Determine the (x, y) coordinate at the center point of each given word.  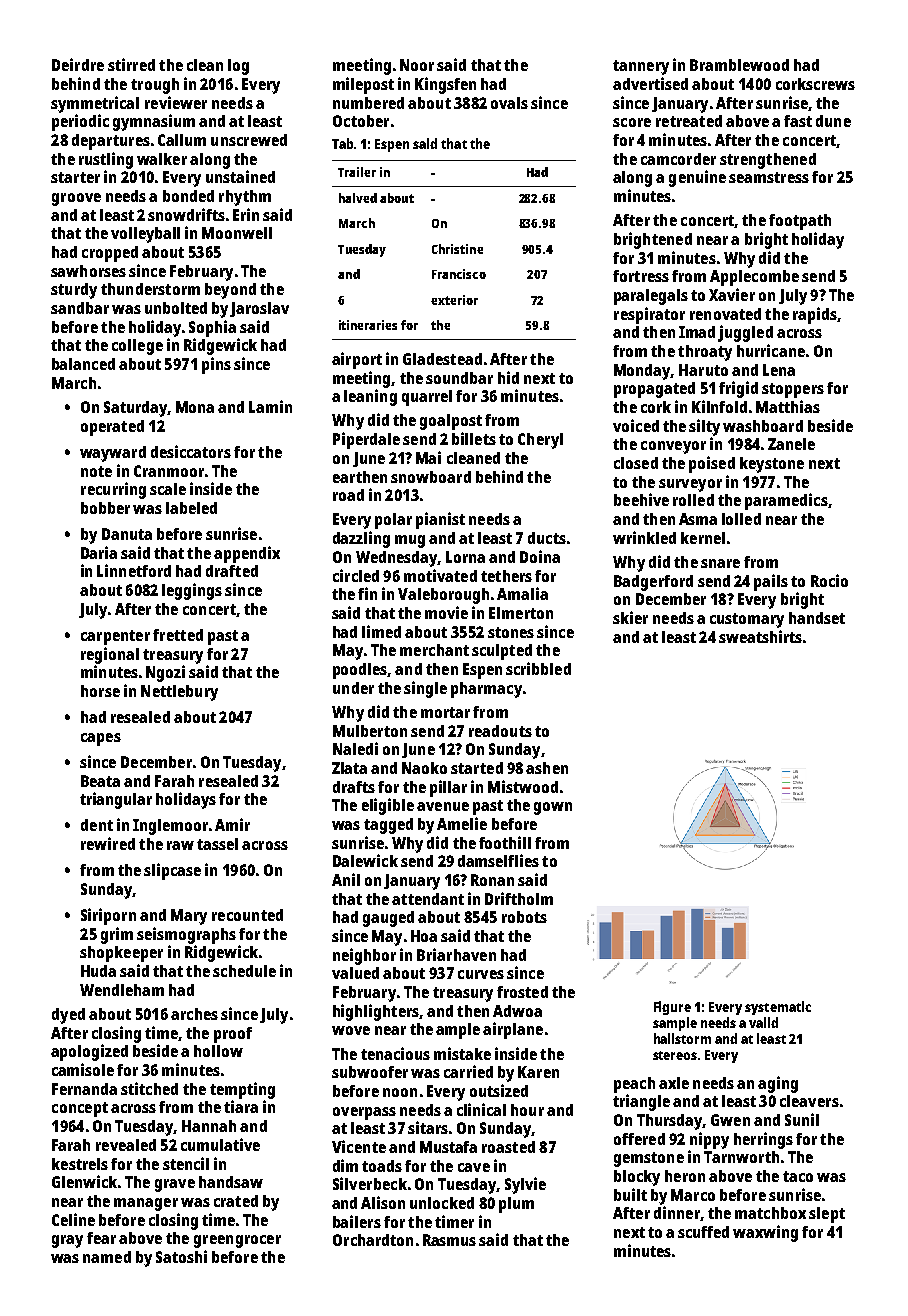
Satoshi (181, 1256)
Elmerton (521, 613)
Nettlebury (179, 693)
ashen (547, 768)
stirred (131, 64)
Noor (417, 65)
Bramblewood (739, 65)
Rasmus (449, 1240)
